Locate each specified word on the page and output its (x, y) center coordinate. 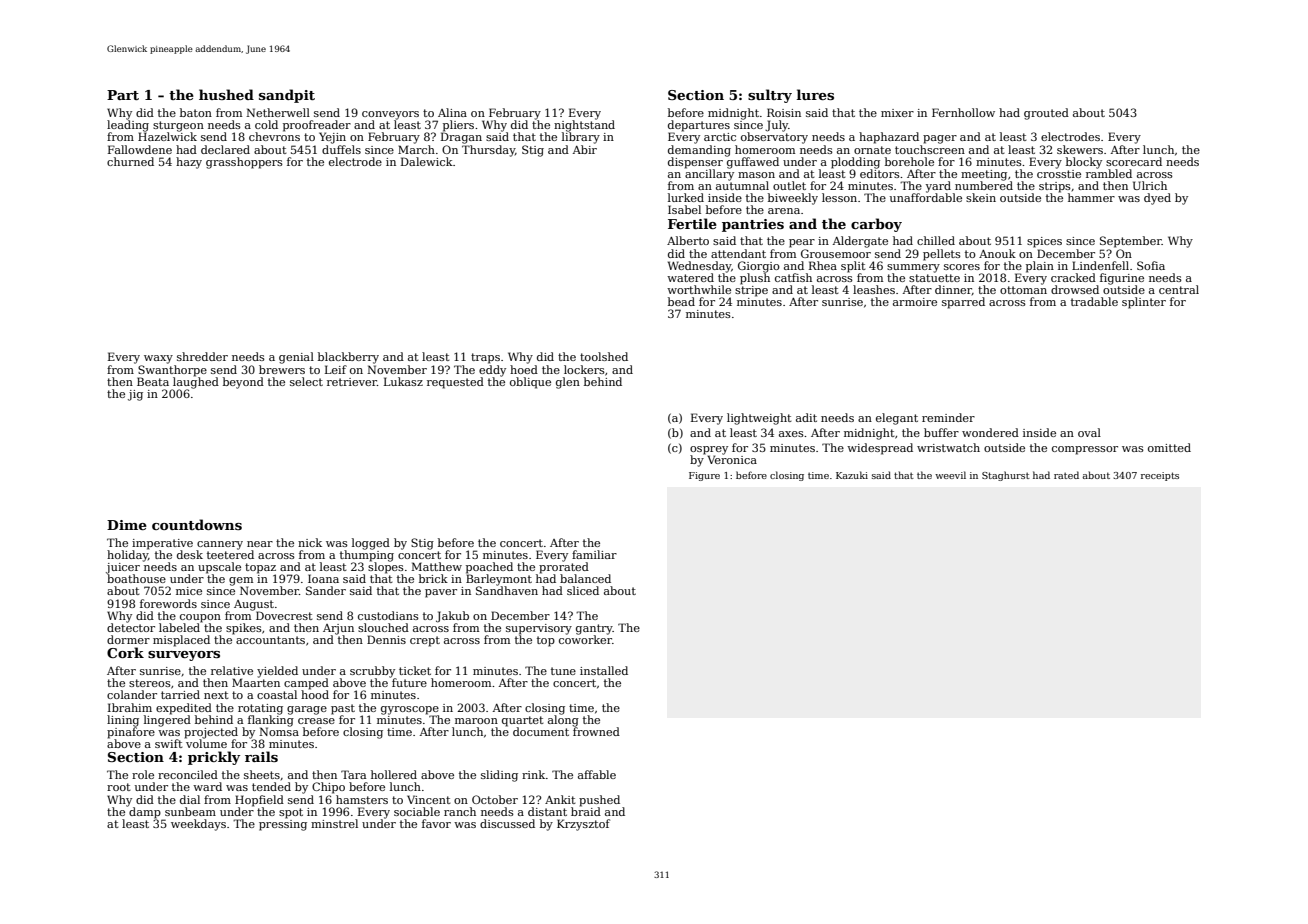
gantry (594, 629)
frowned (596, 731)
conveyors (390, 115)
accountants (270, 640)
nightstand (584, 126)
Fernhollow (963, 112)
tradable (1094, 301)
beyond (243, 383)
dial (190, 799)
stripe (751, 291)
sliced (583, 590)
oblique (530, 383)
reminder (948, 417)
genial (296, 358)
